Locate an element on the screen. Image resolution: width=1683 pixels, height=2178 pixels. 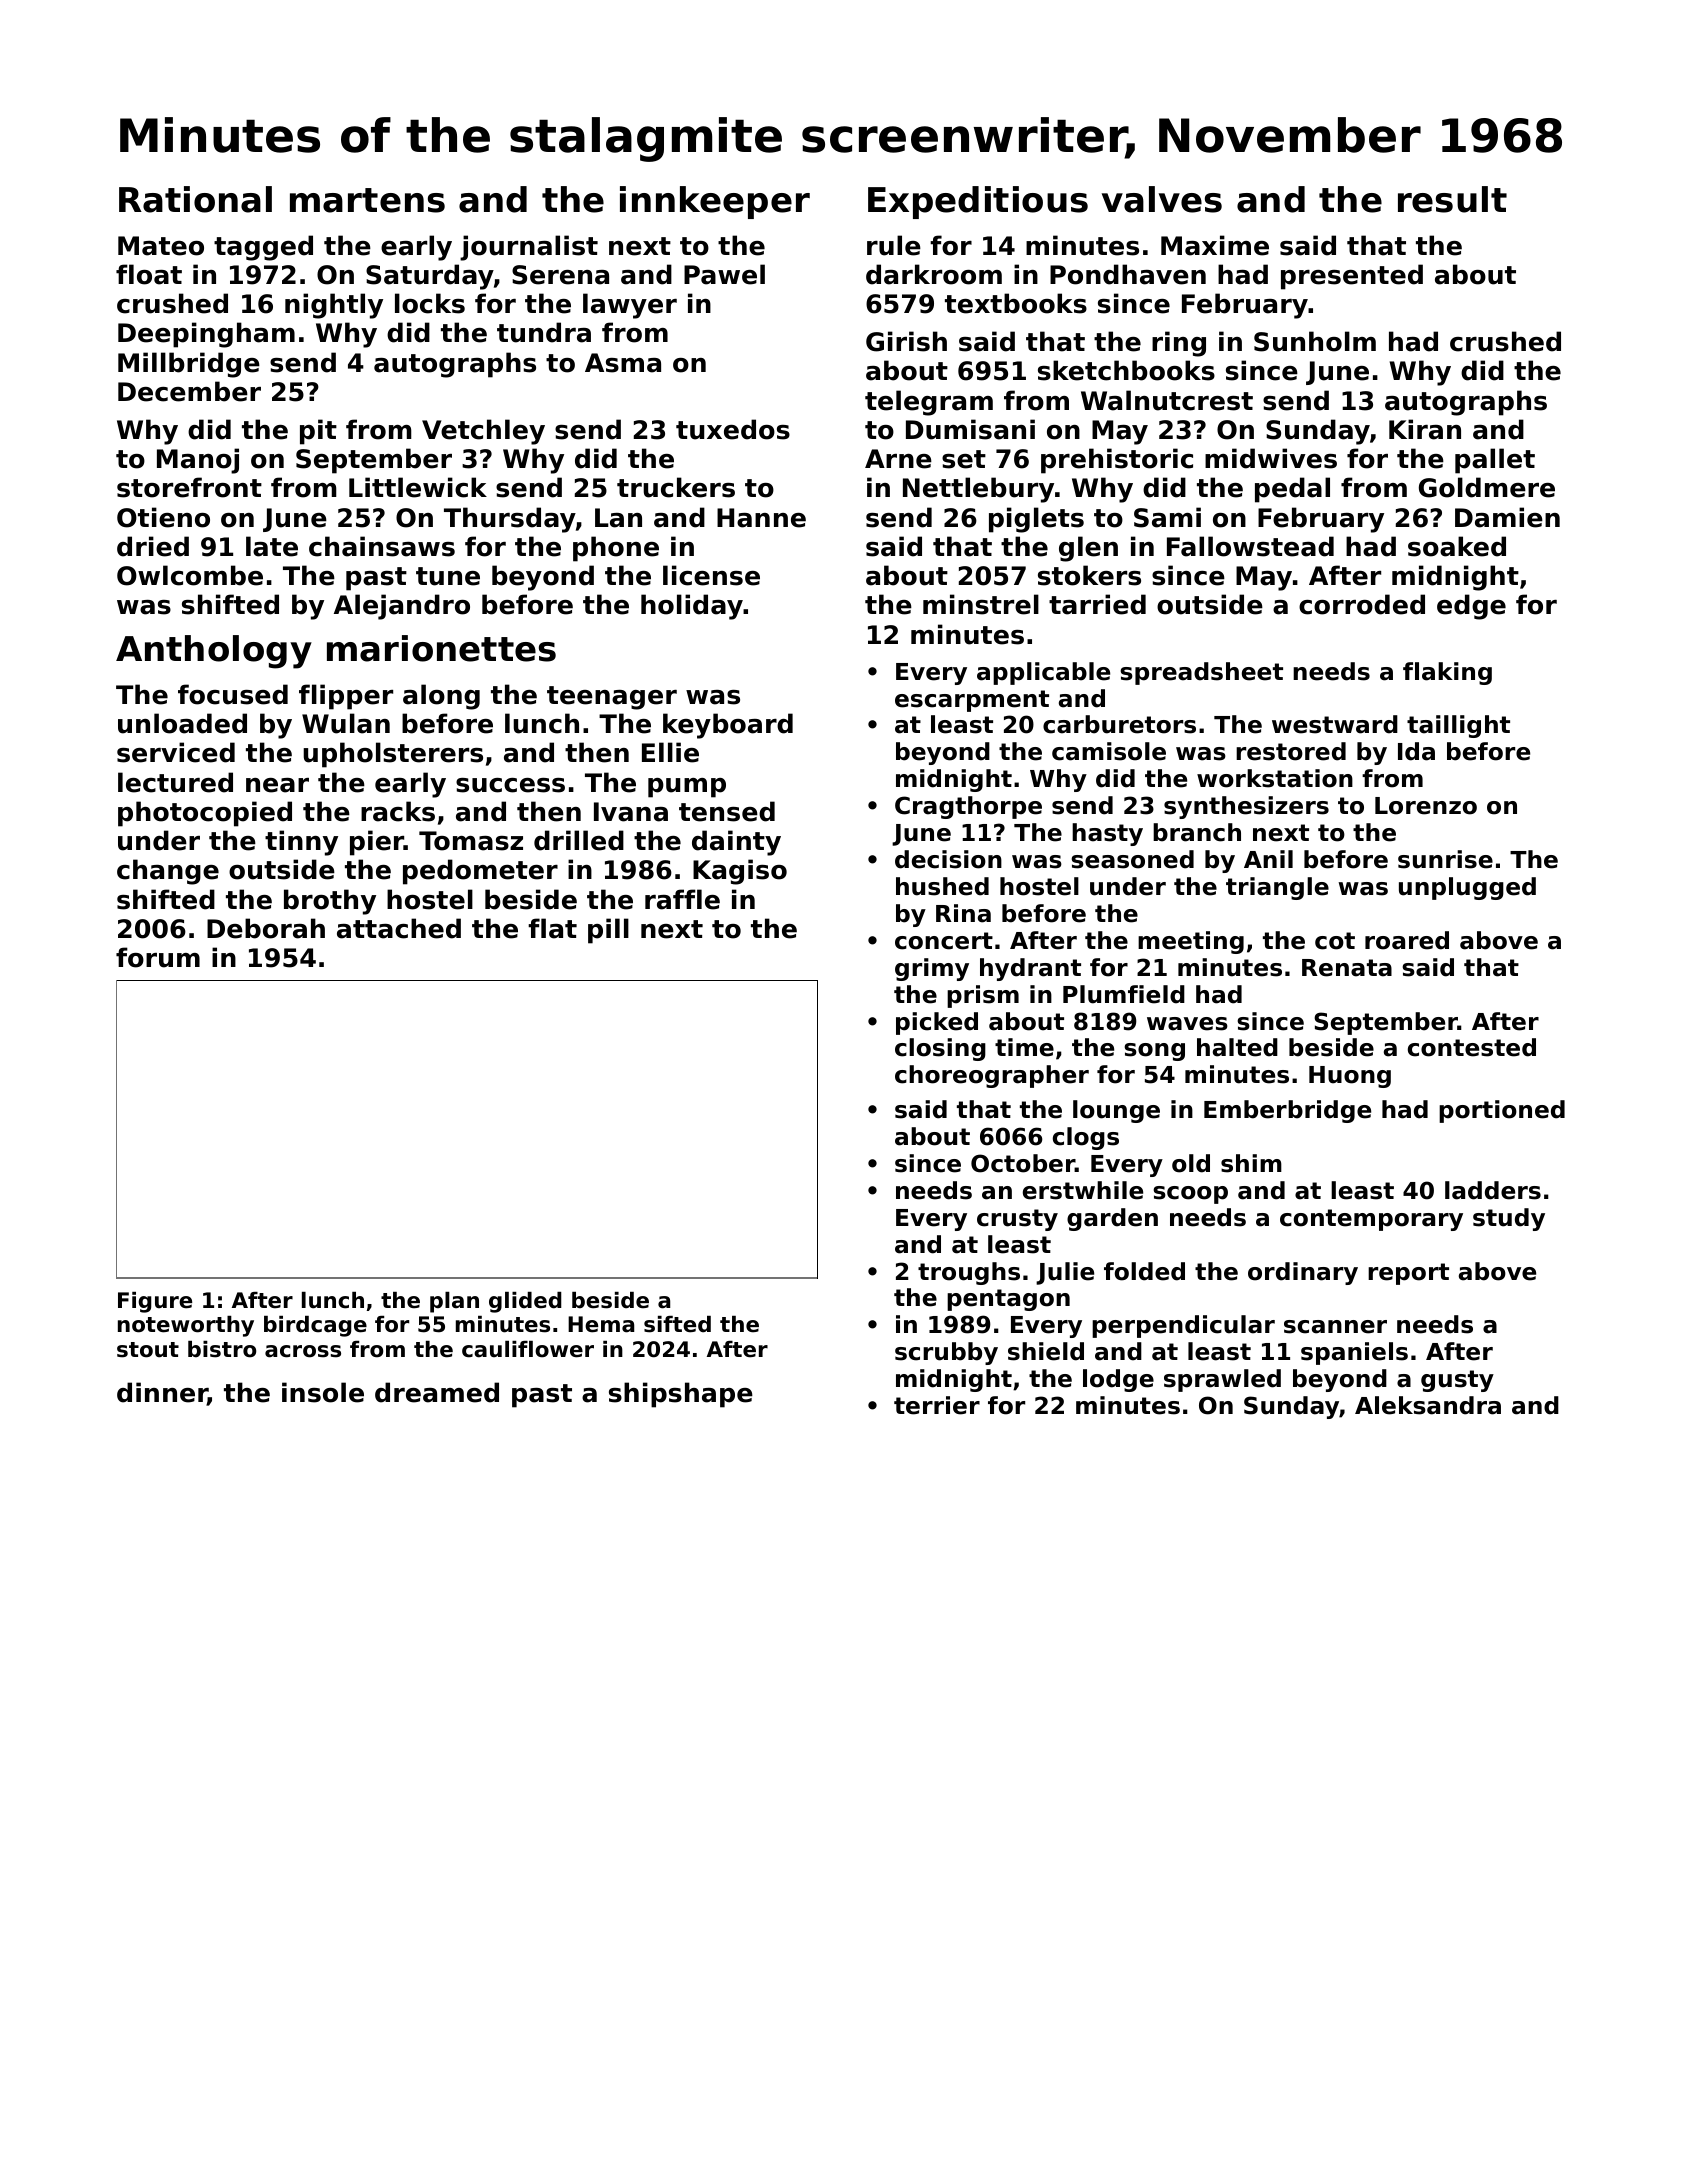
Sunholm is located at coordinates (1315, 341).
